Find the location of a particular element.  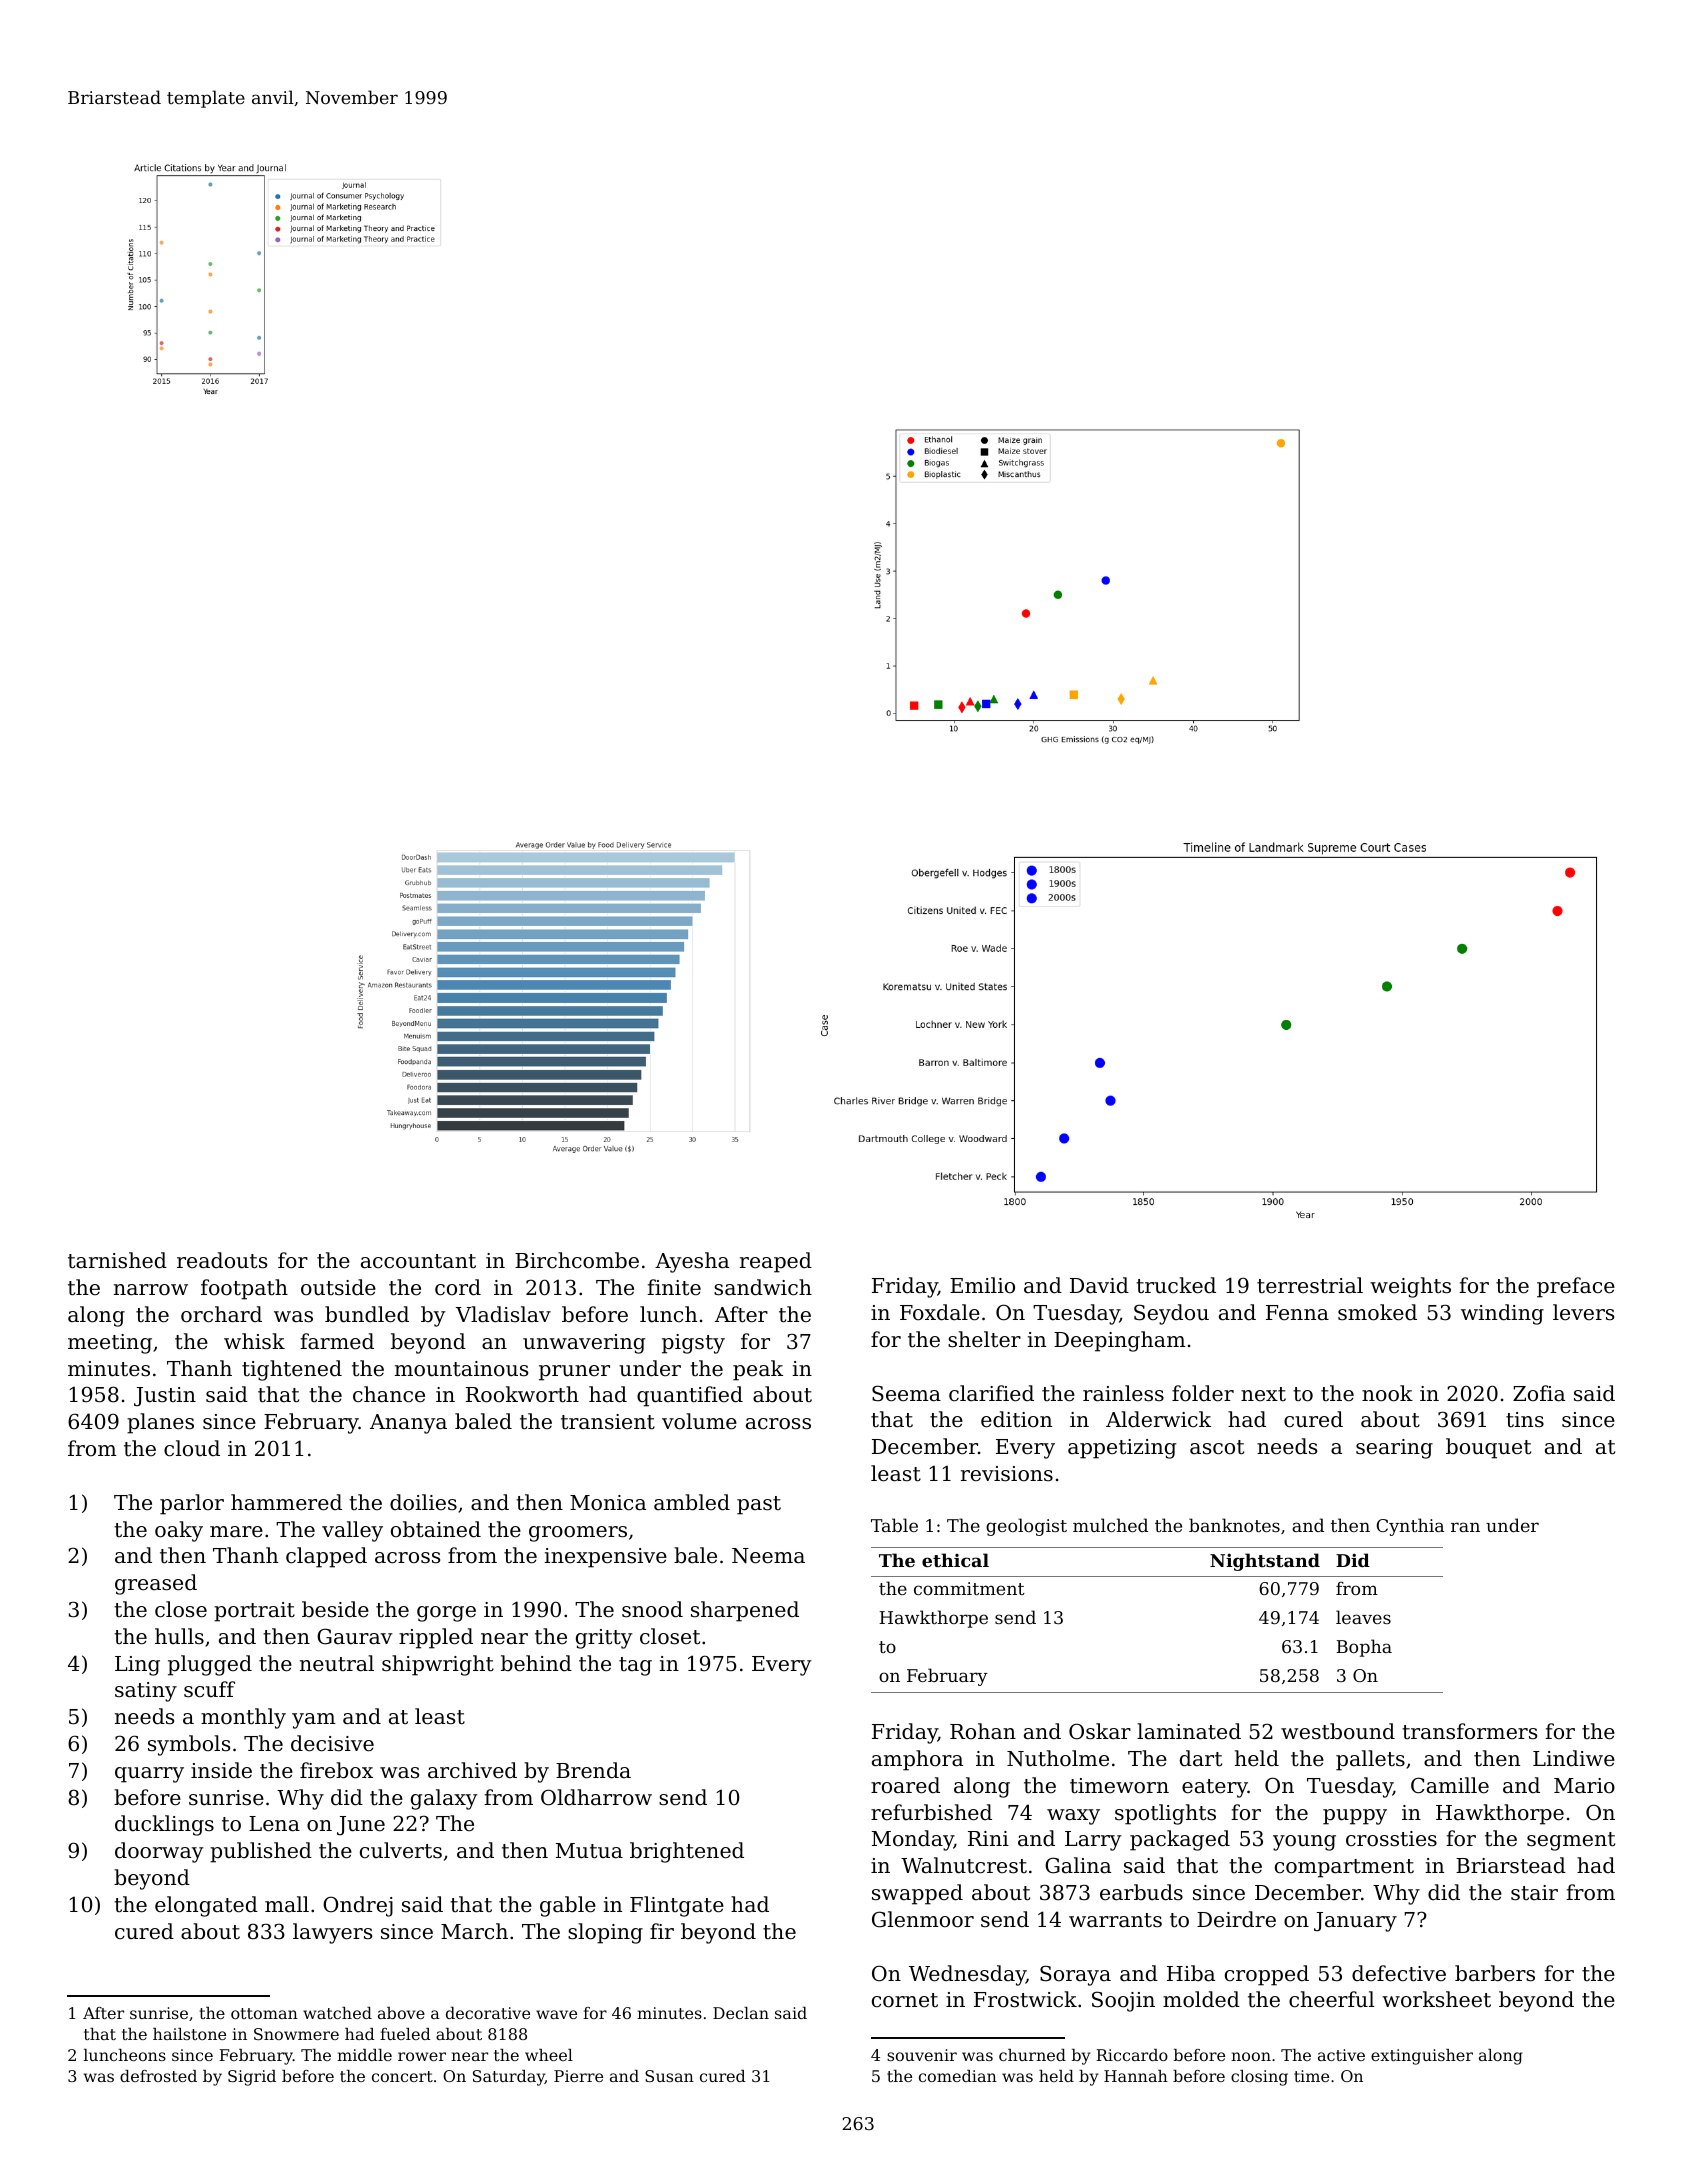

hailstone is located at coordinates (189, 2034).
